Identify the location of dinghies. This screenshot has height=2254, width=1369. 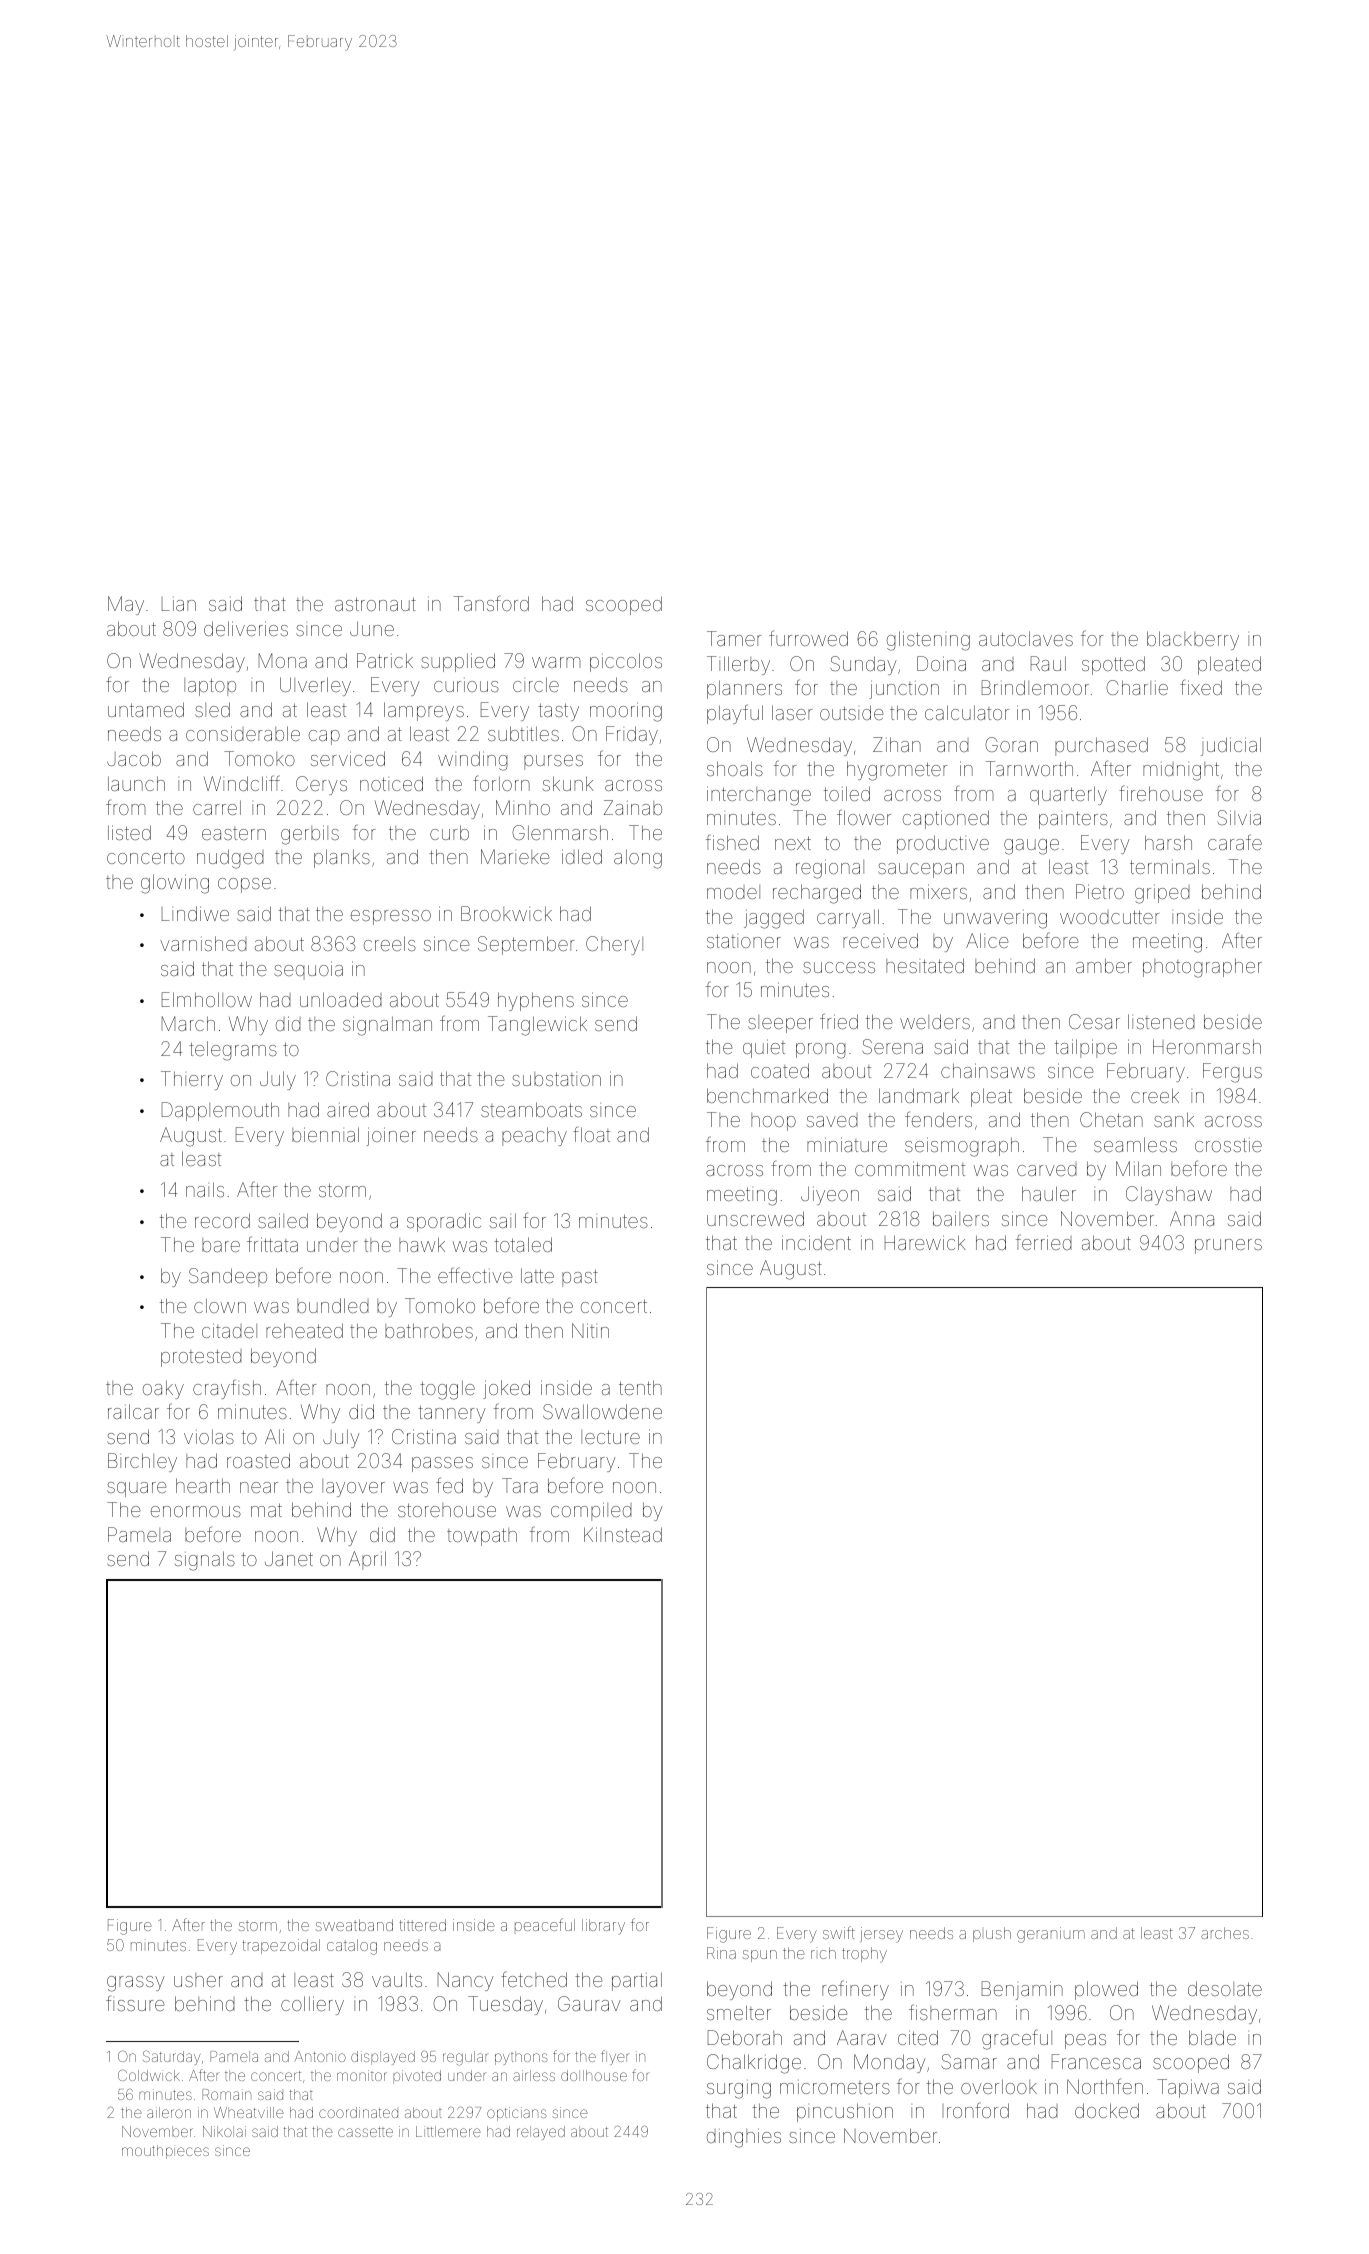
(744, 2138).
